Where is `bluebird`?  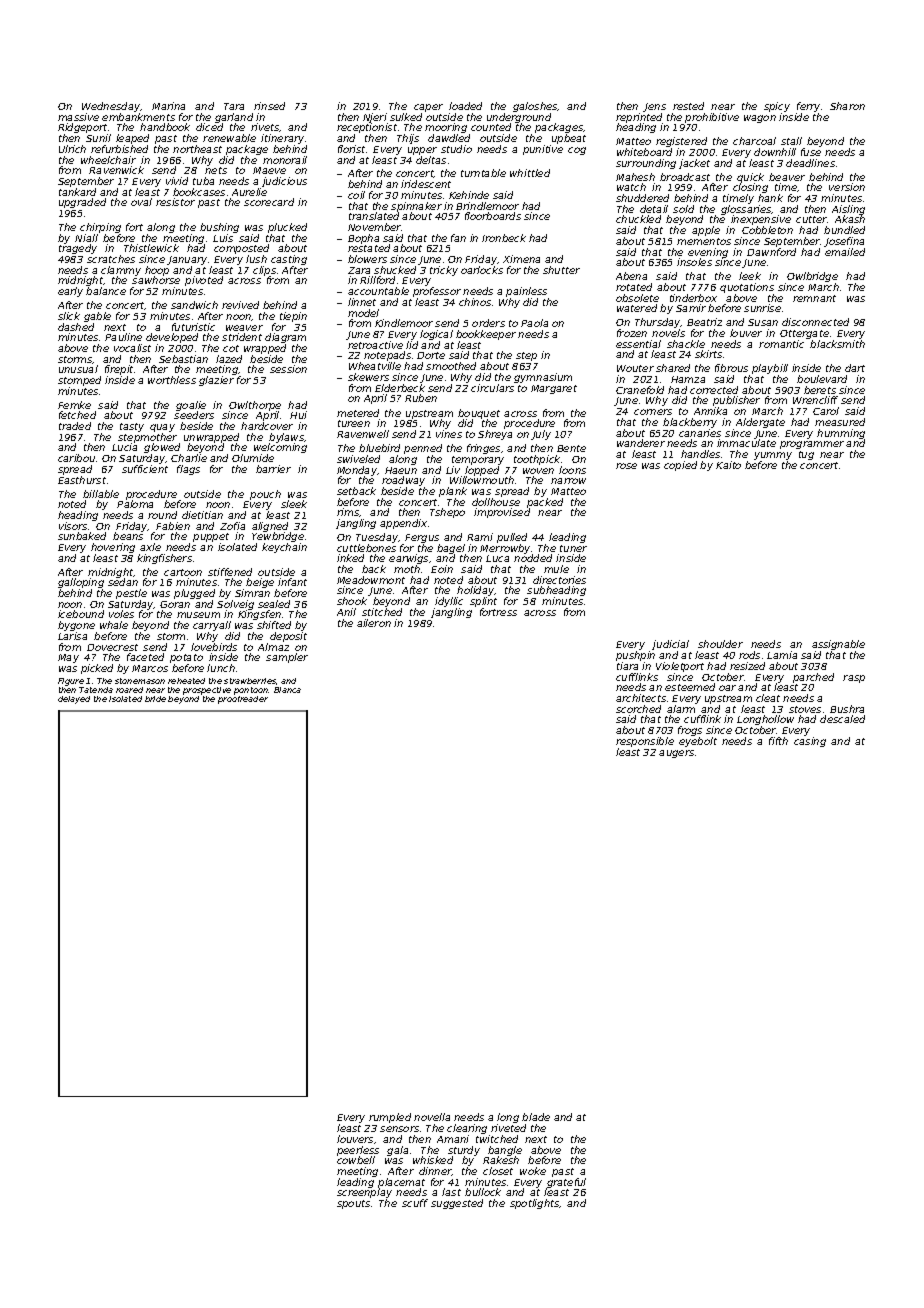
bluebird is located at coordinates (379, 448).
